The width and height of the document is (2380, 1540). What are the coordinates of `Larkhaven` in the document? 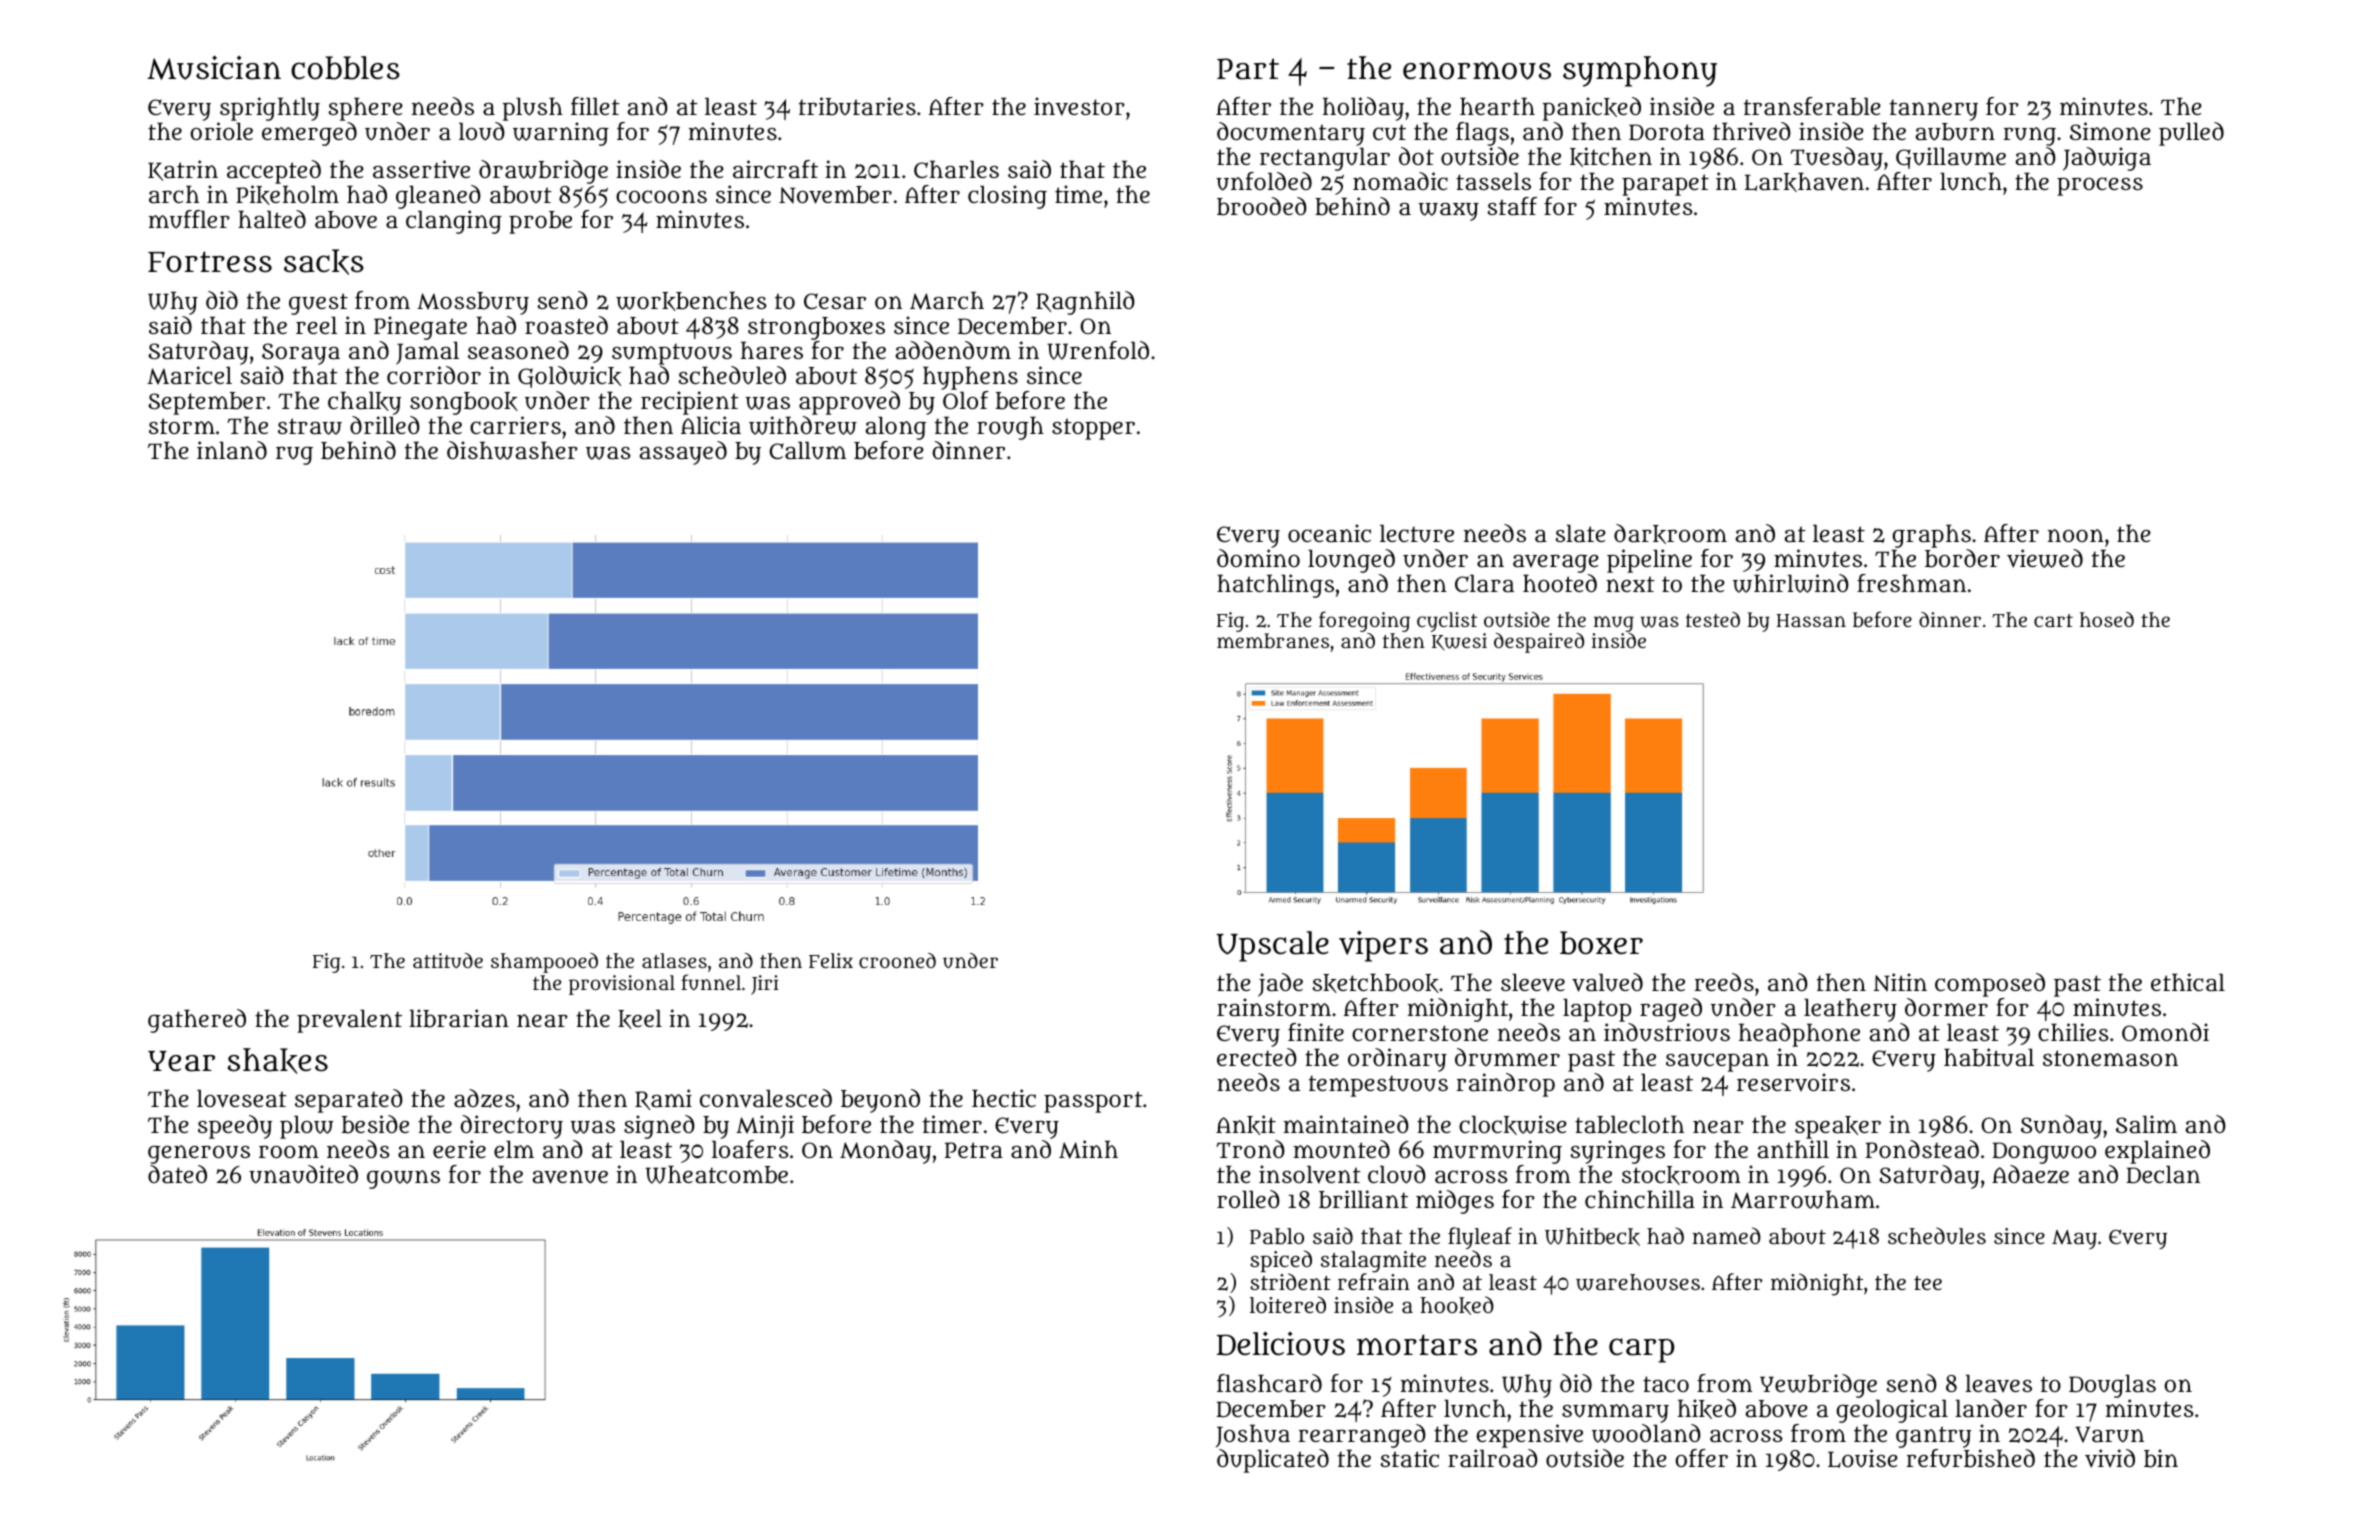 It's located at (1804, 182).
